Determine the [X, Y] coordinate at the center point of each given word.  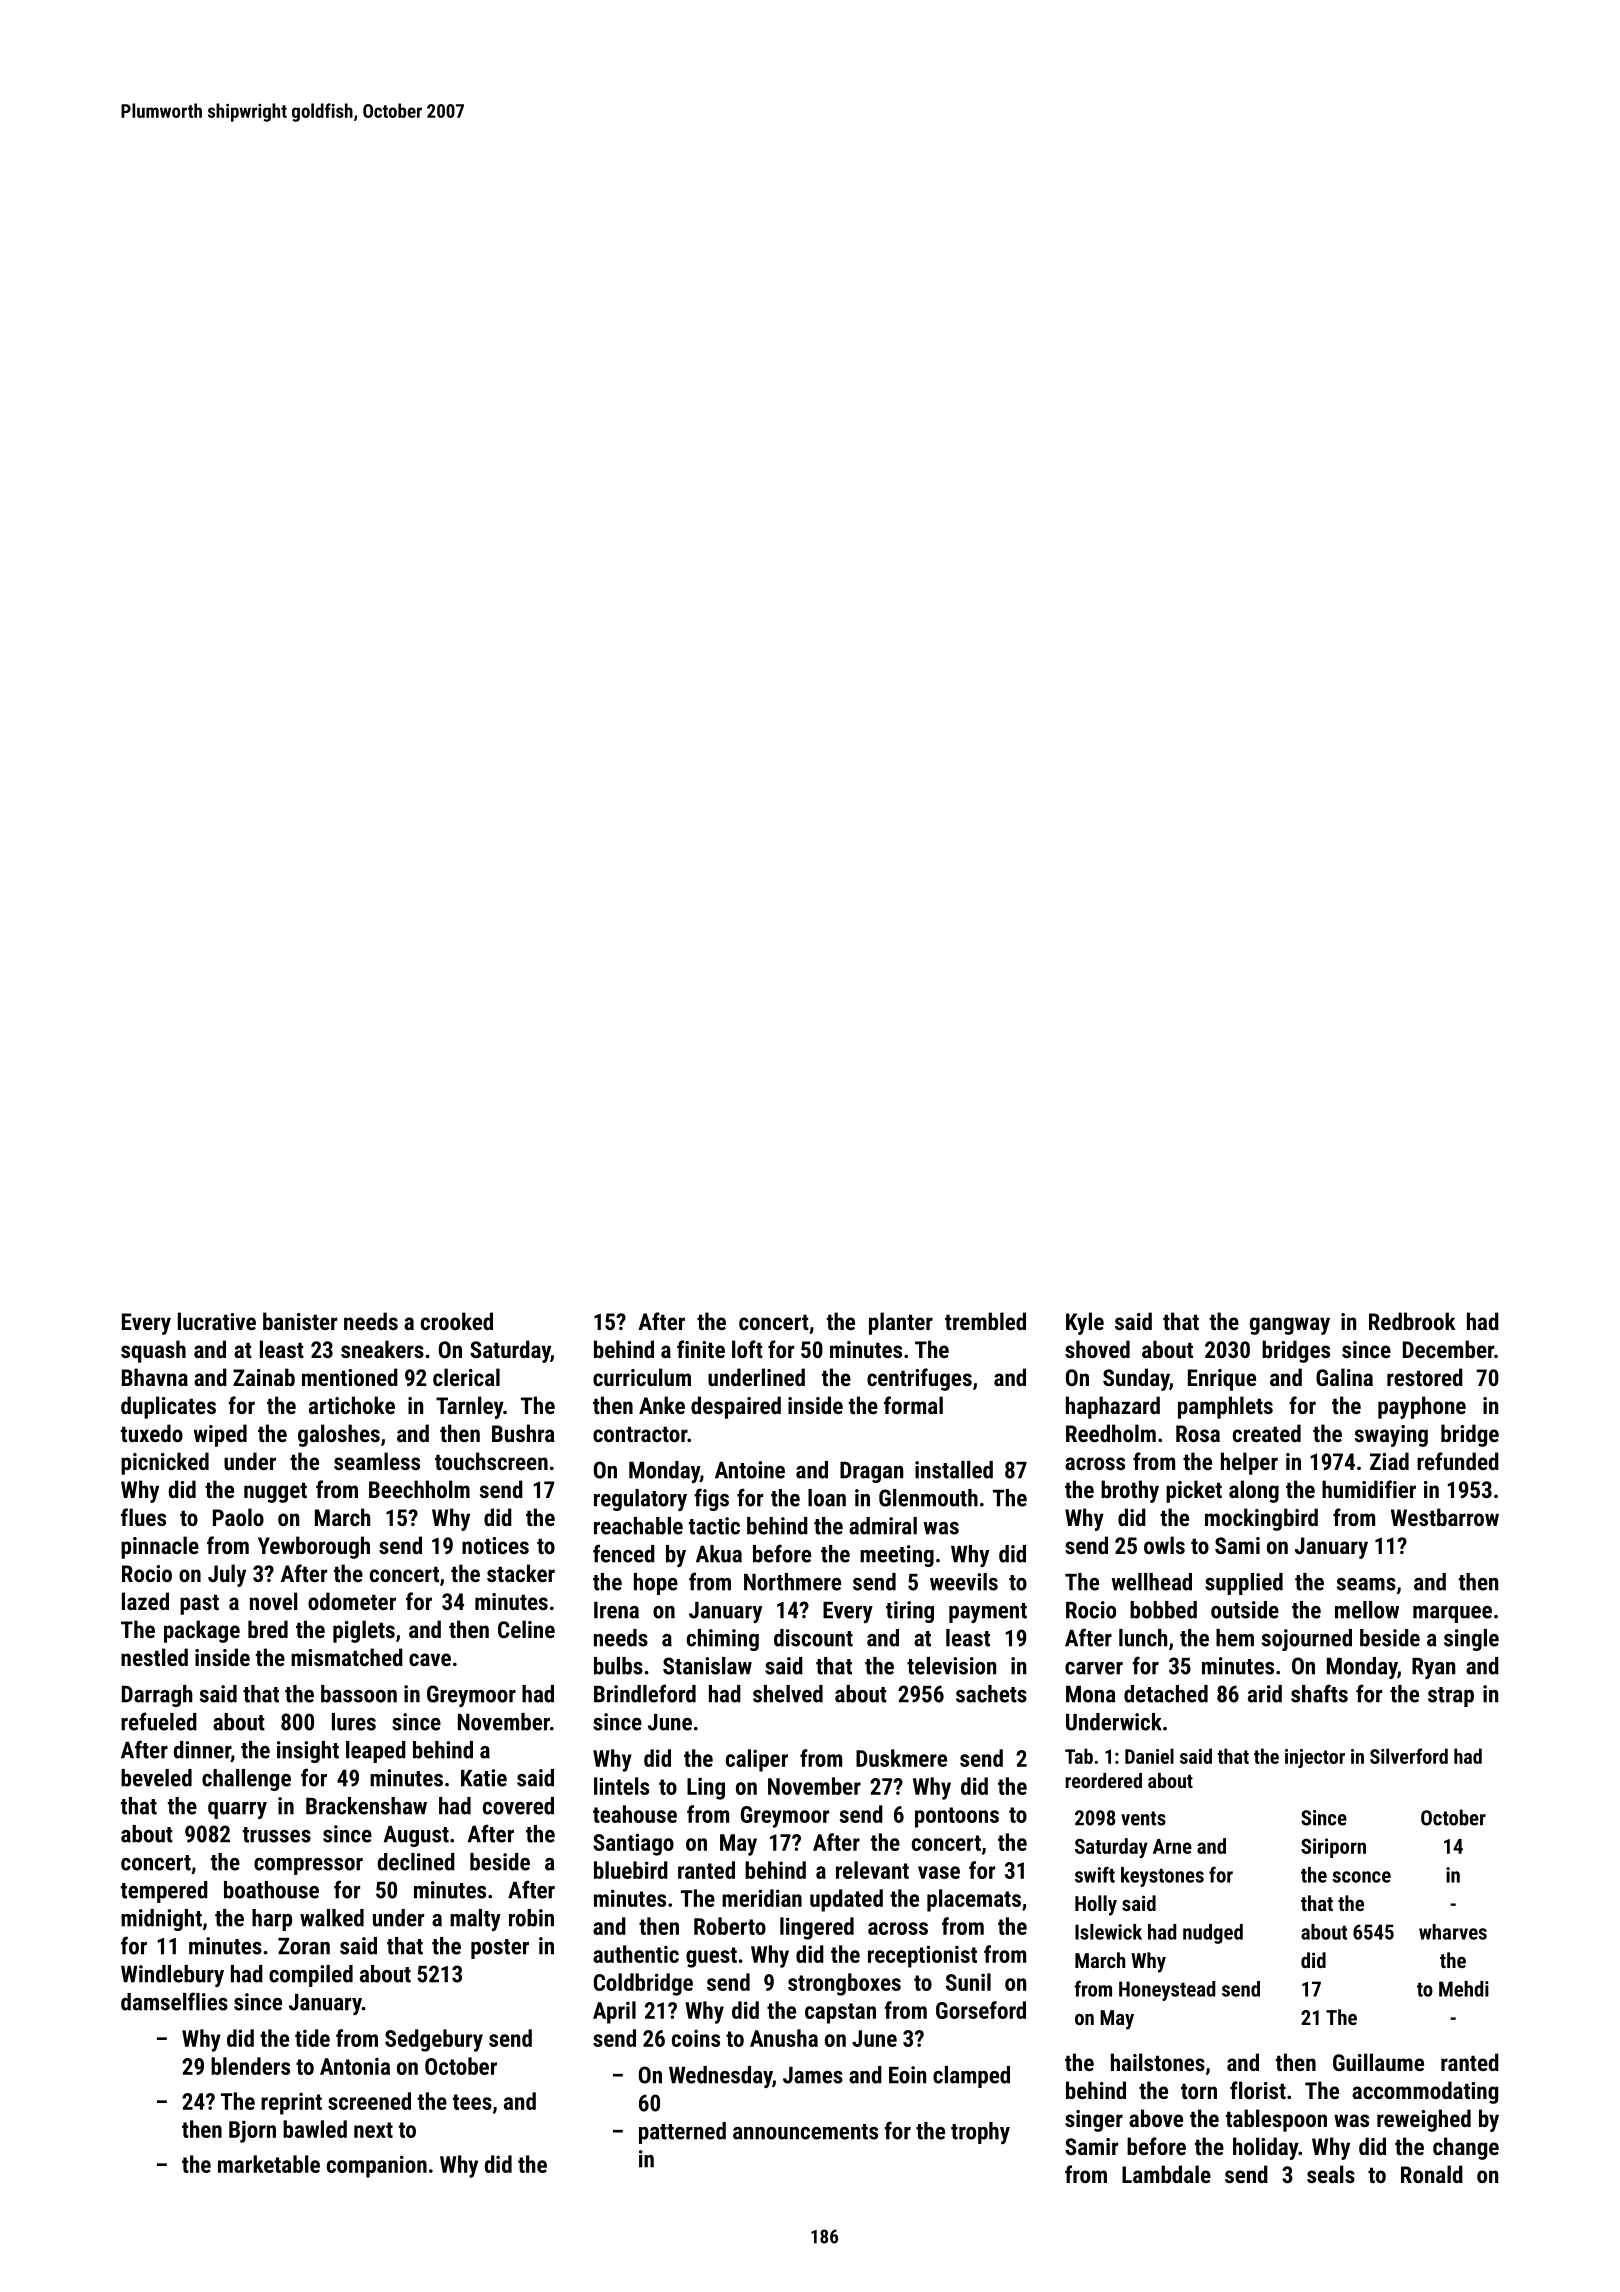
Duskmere [901, 1758]
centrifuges [919, 1379]
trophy [980, 2133]
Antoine [750, 1470]
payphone [1422, 1407]
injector [1315, 1758]
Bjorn [252, 2131]
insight [308, 1752]
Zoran [304, 1946]
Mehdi [1464, 1989]
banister [300, 1321]
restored [1425, 1377]
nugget [275, 1492]
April [614, 2012]
